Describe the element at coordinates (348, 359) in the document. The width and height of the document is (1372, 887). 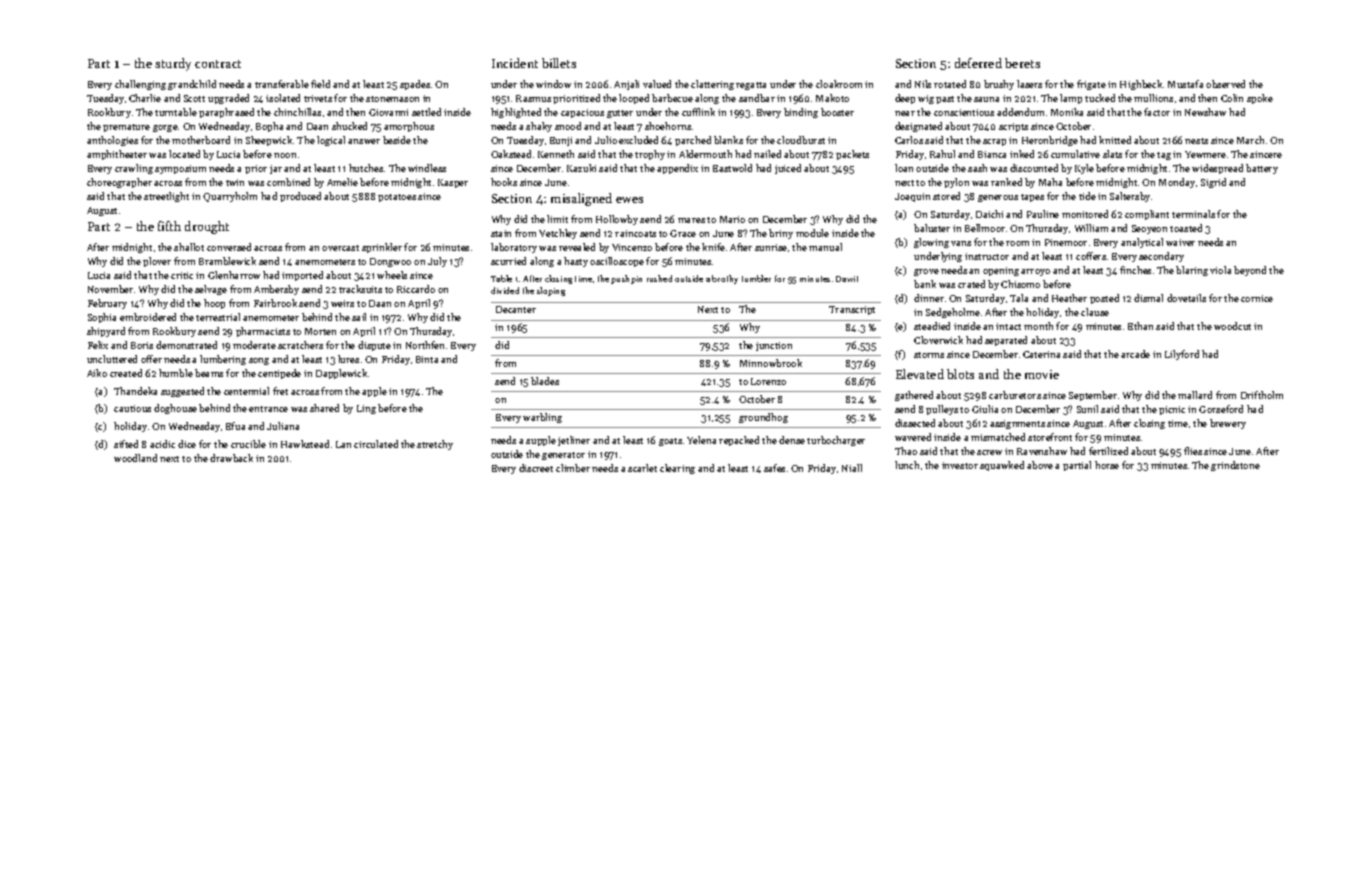
I see `lures` at that location.
